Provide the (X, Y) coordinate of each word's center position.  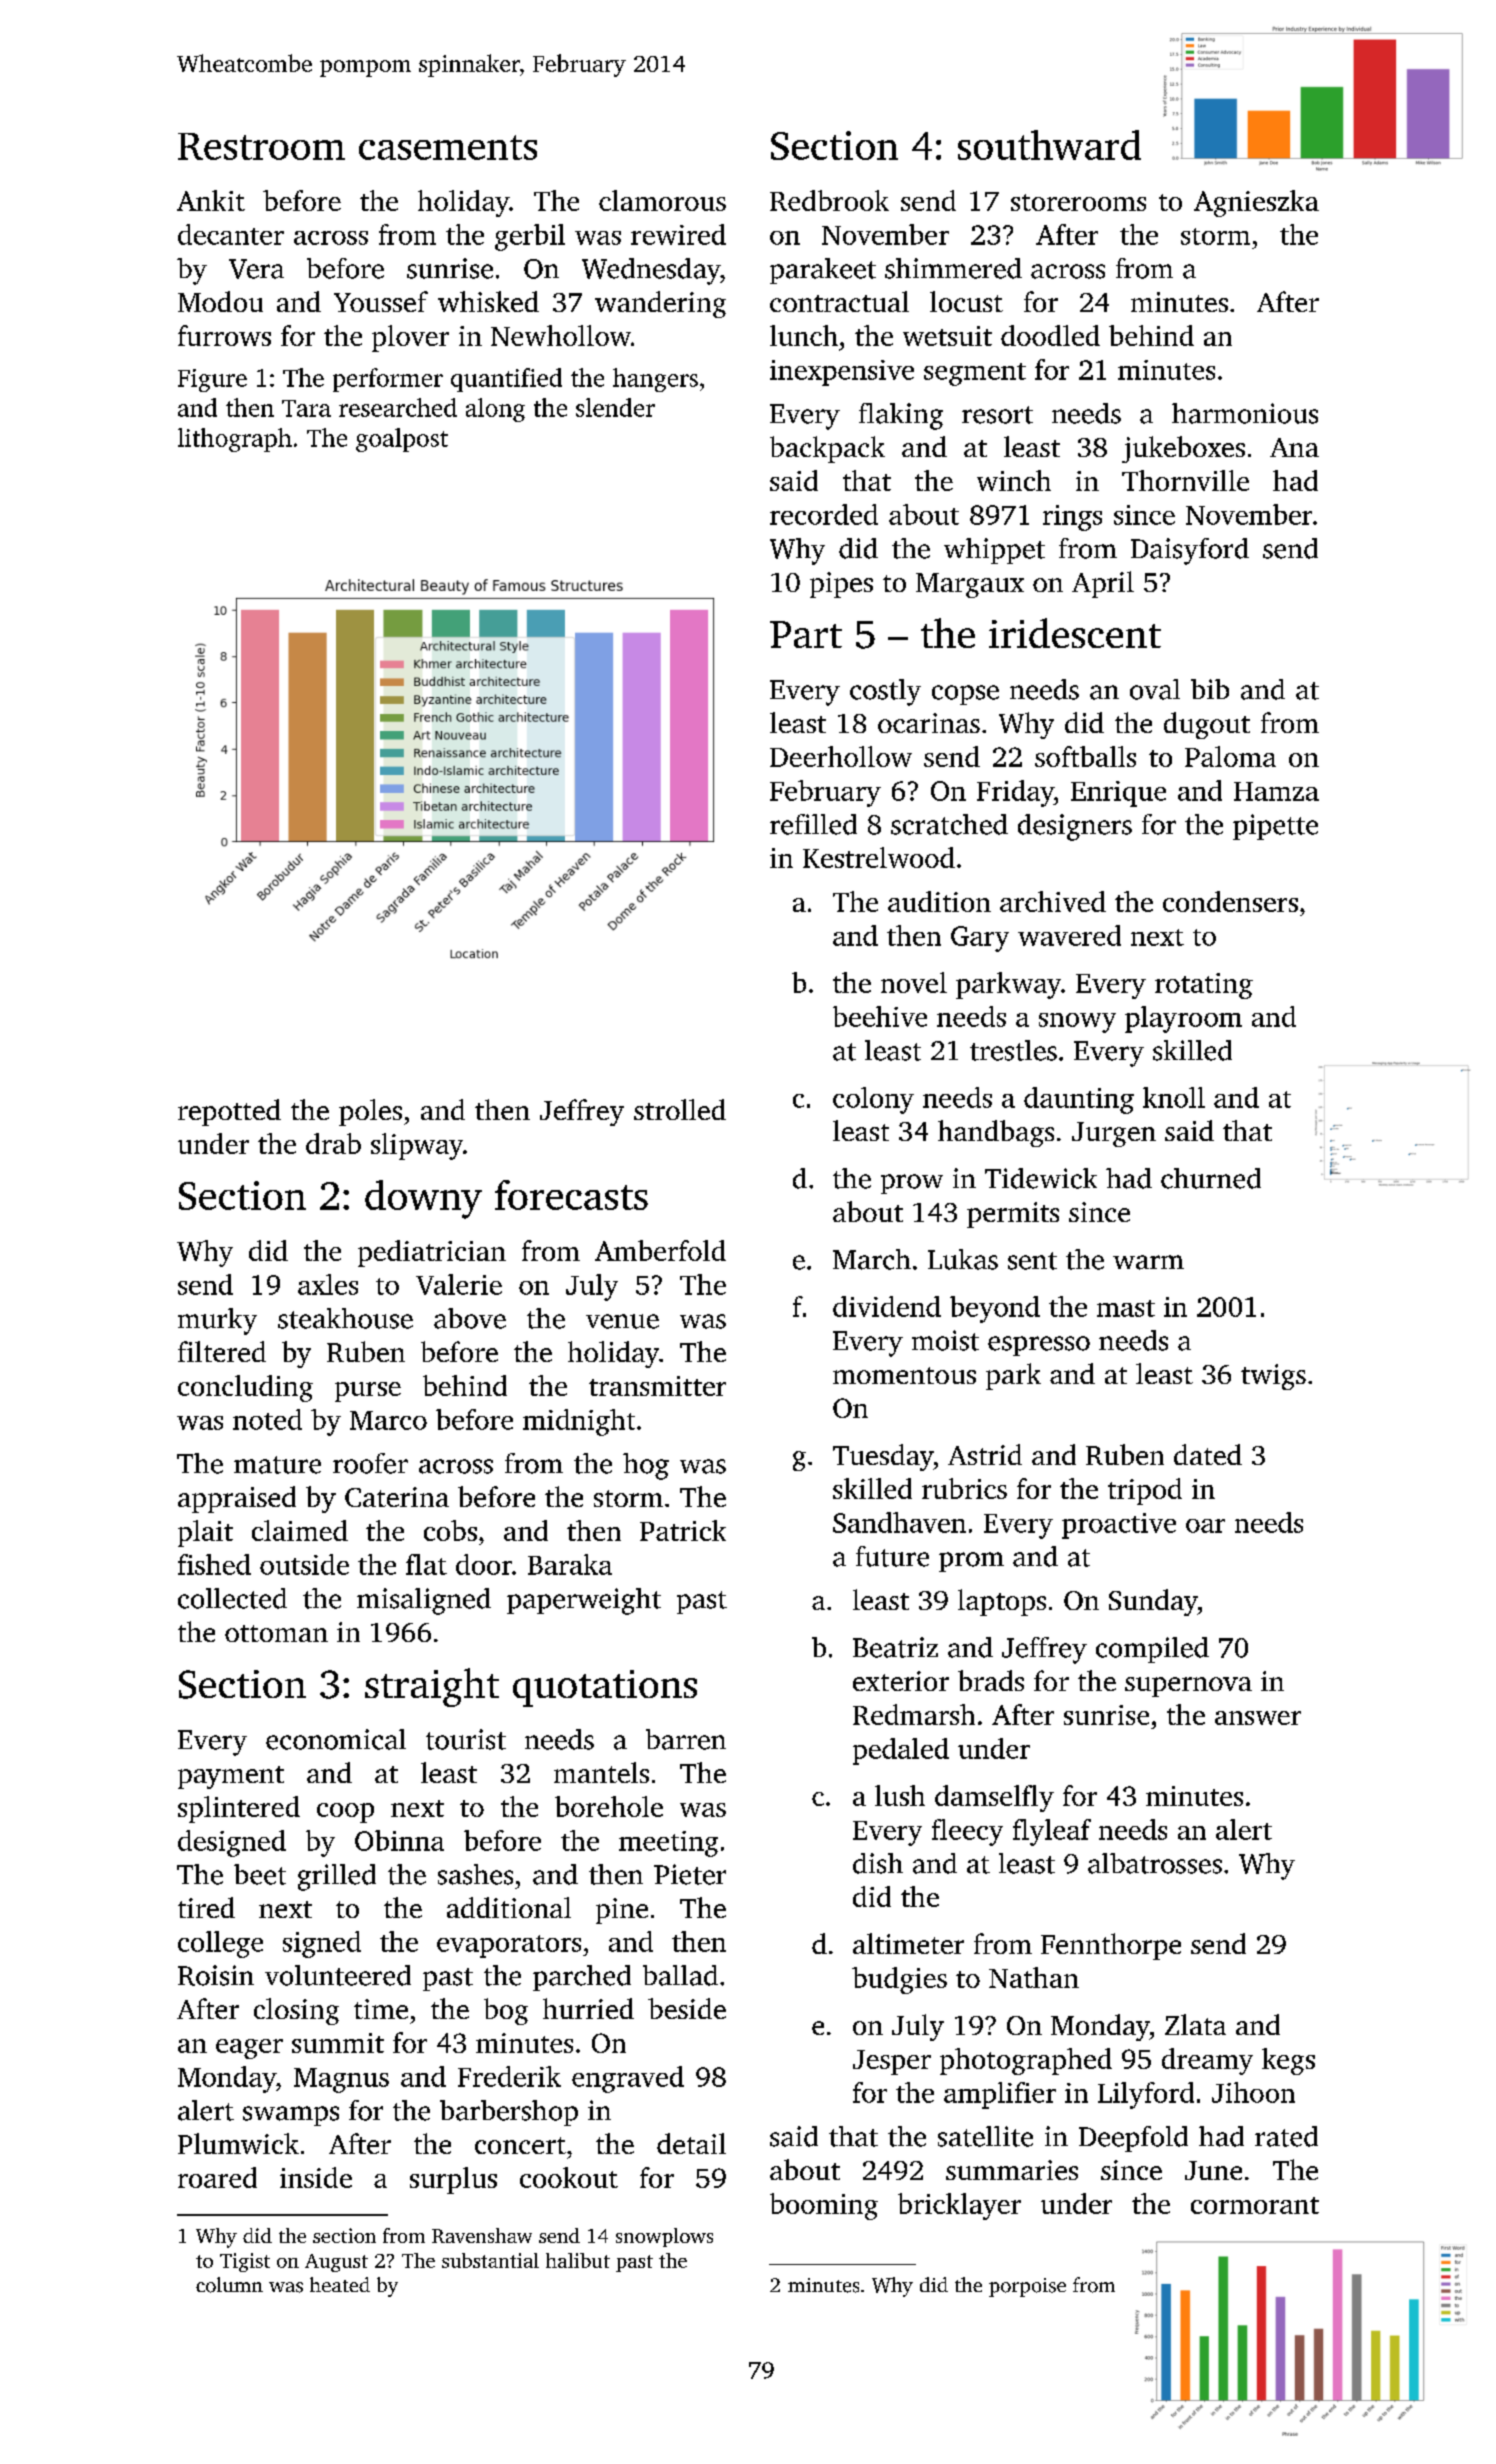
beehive (880, 1016)
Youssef (381, 301)
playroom (1183, 1019)
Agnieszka (1256, 203)
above (470, 1318)
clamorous (662, 200)
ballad (680, 1975)
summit (338, 2043)
